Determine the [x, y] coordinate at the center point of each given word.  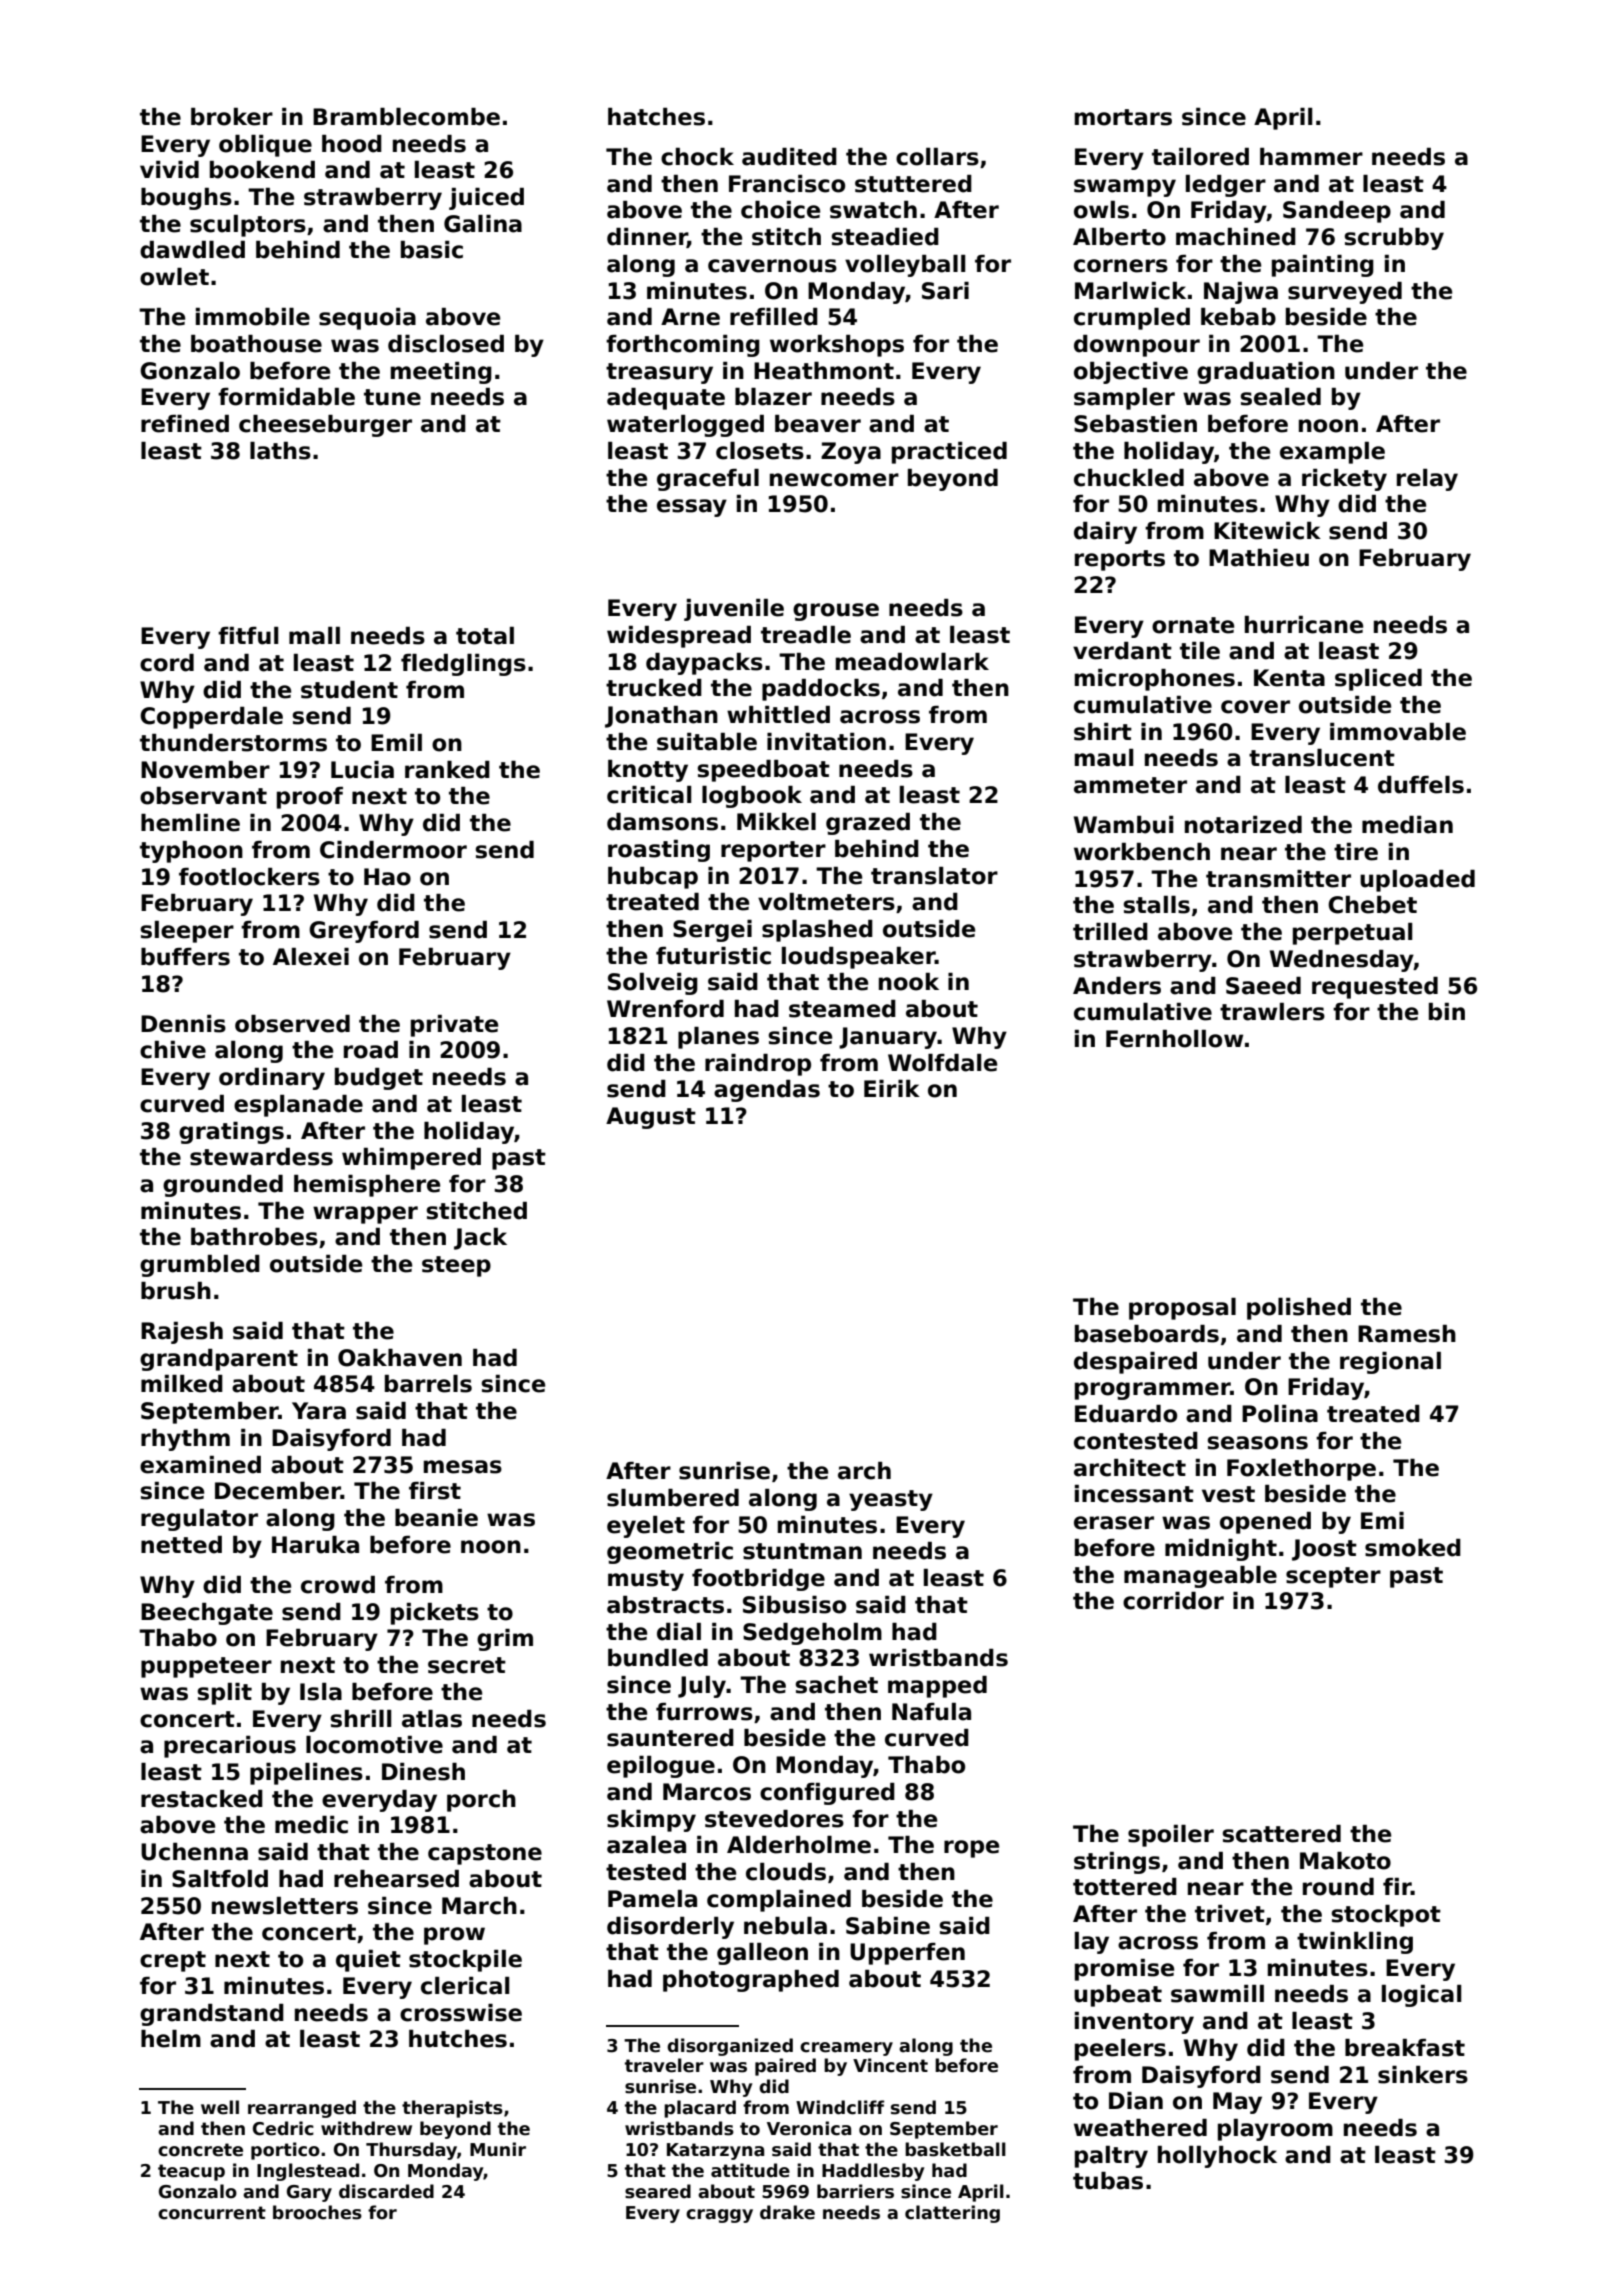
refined [185, 424]
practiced [949, 453]
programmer [1152, 1391]
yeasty [891, 1500]
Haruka [315, 1545]
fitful [248, 636]
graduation [1266, 373]
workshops [837, 346]
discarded [386, 2191]
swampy [1125, 188]
